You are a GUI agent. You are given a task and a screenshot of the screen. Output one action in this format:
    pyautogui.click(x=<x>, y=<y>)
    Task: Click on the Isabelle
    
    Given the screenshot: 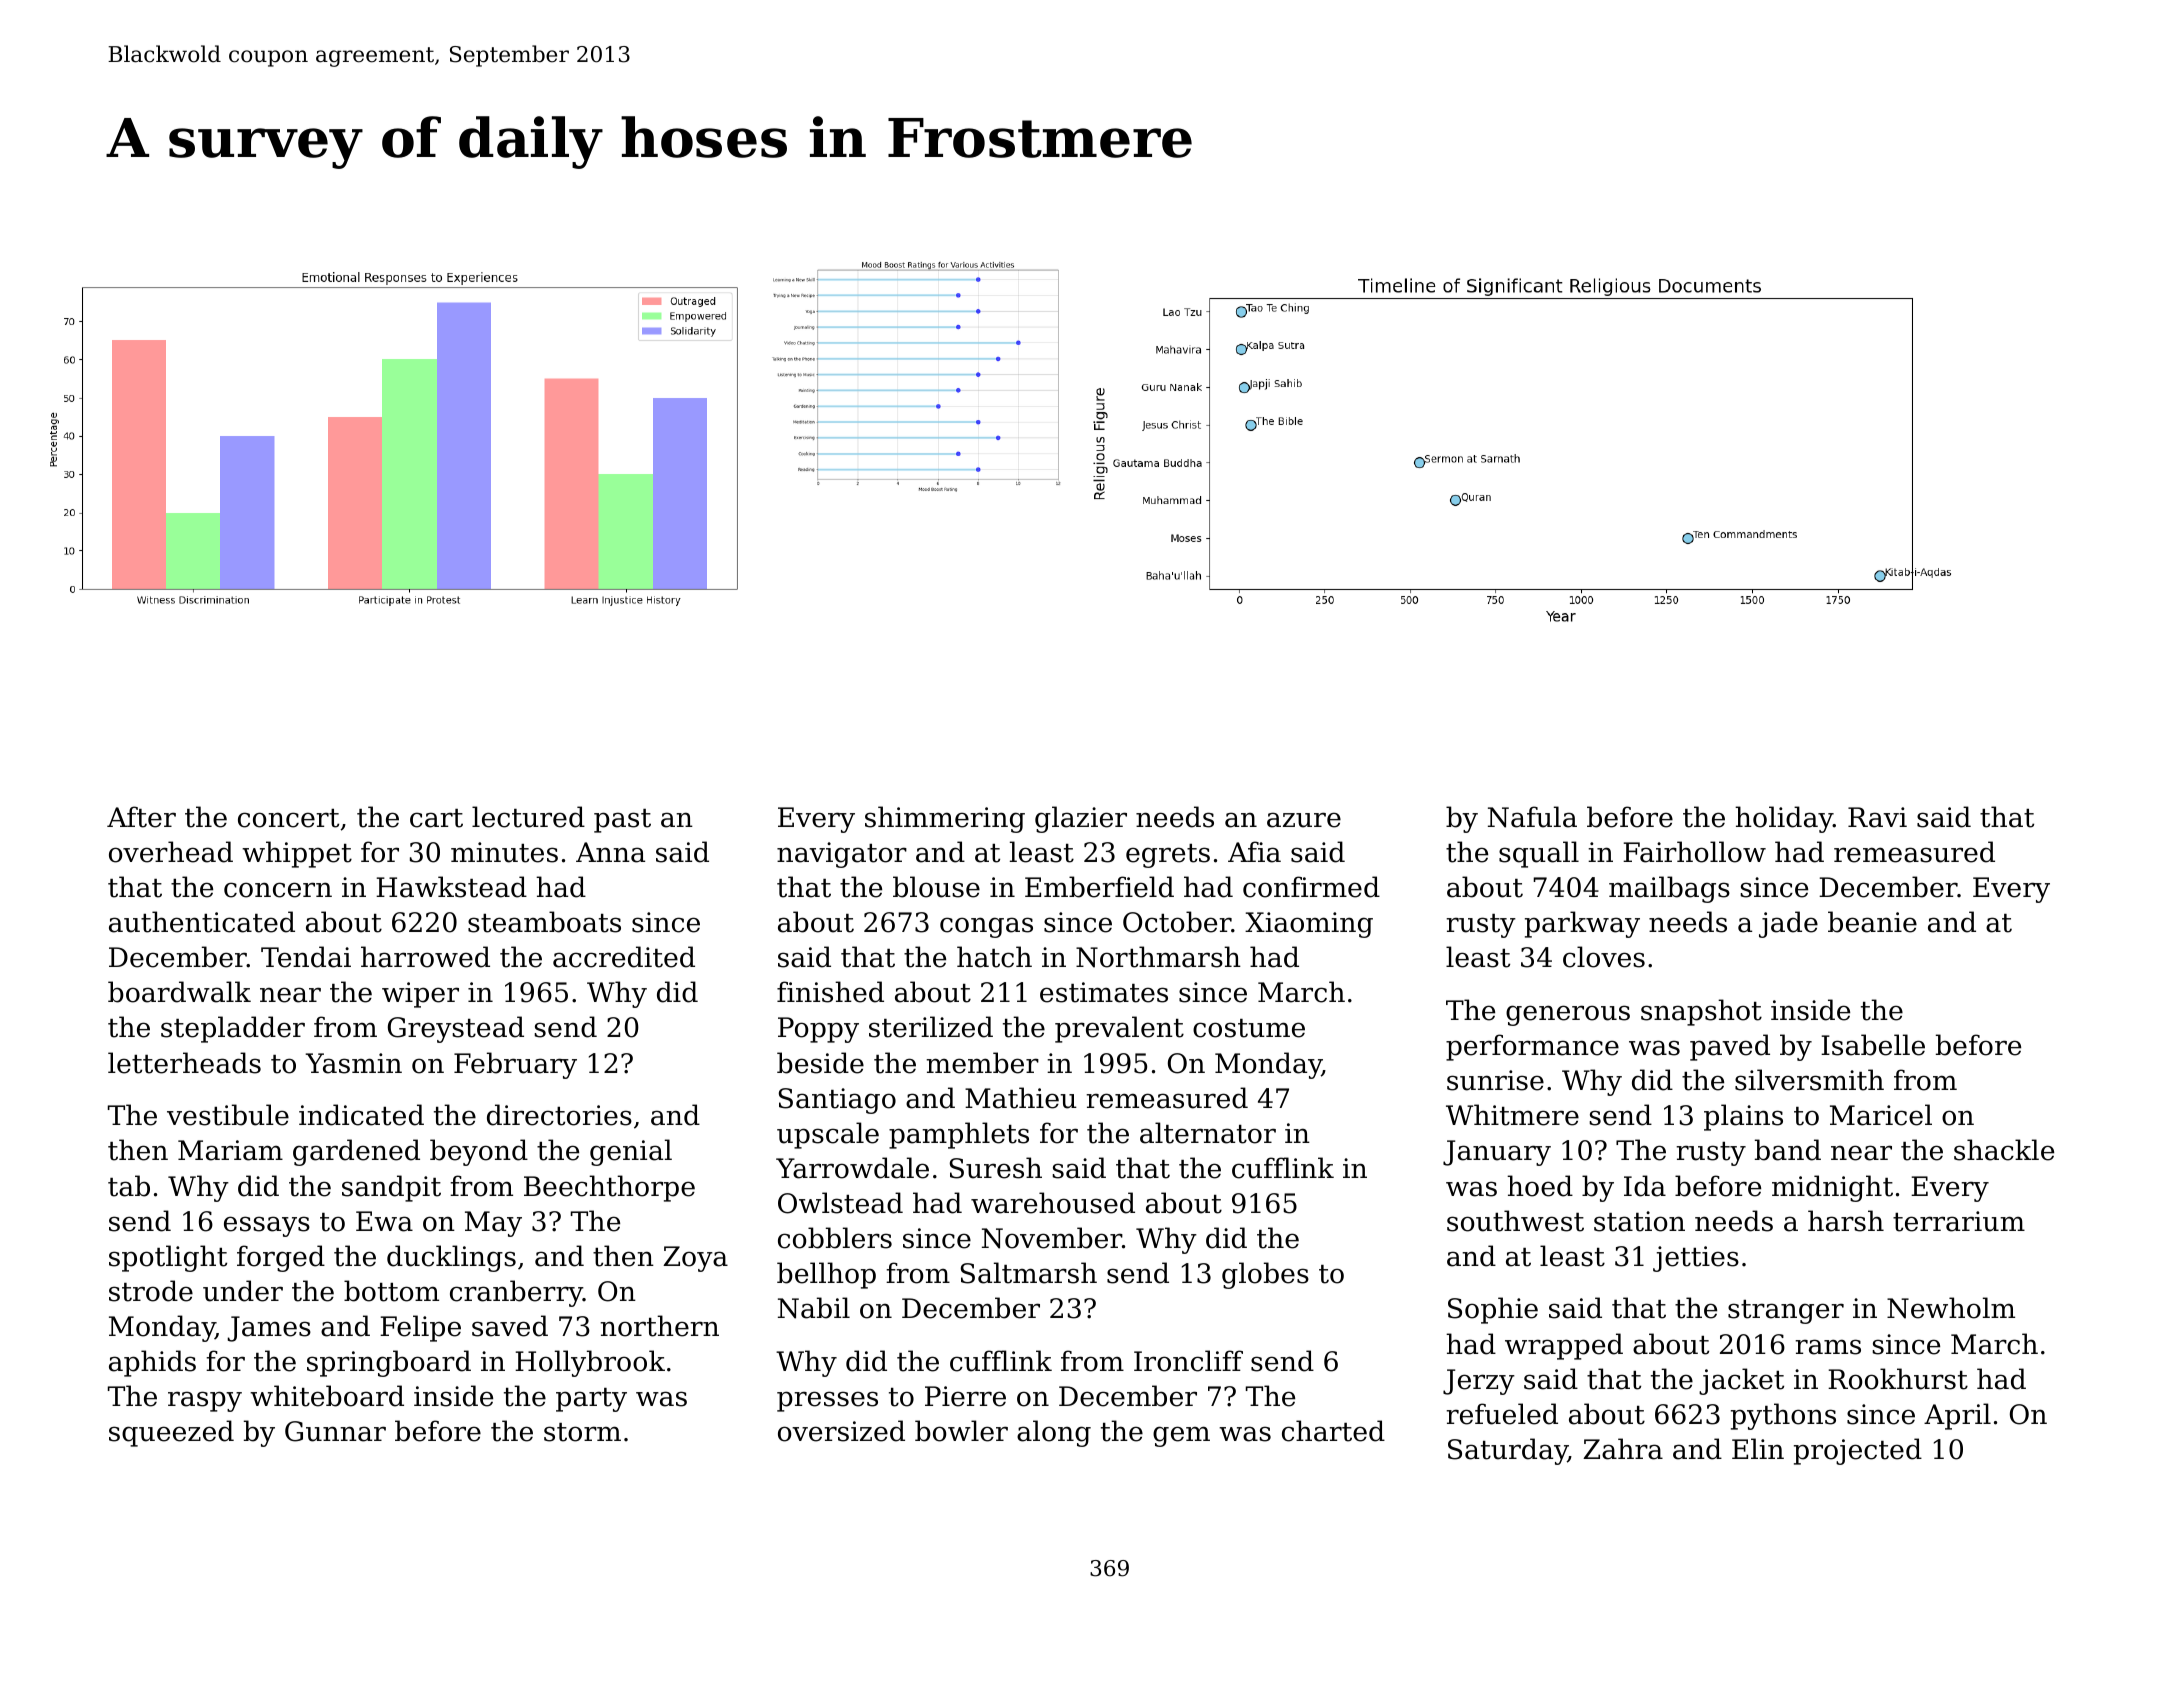 What is the action you would take?
    pyautogui.click(x=1873, y=1045)
